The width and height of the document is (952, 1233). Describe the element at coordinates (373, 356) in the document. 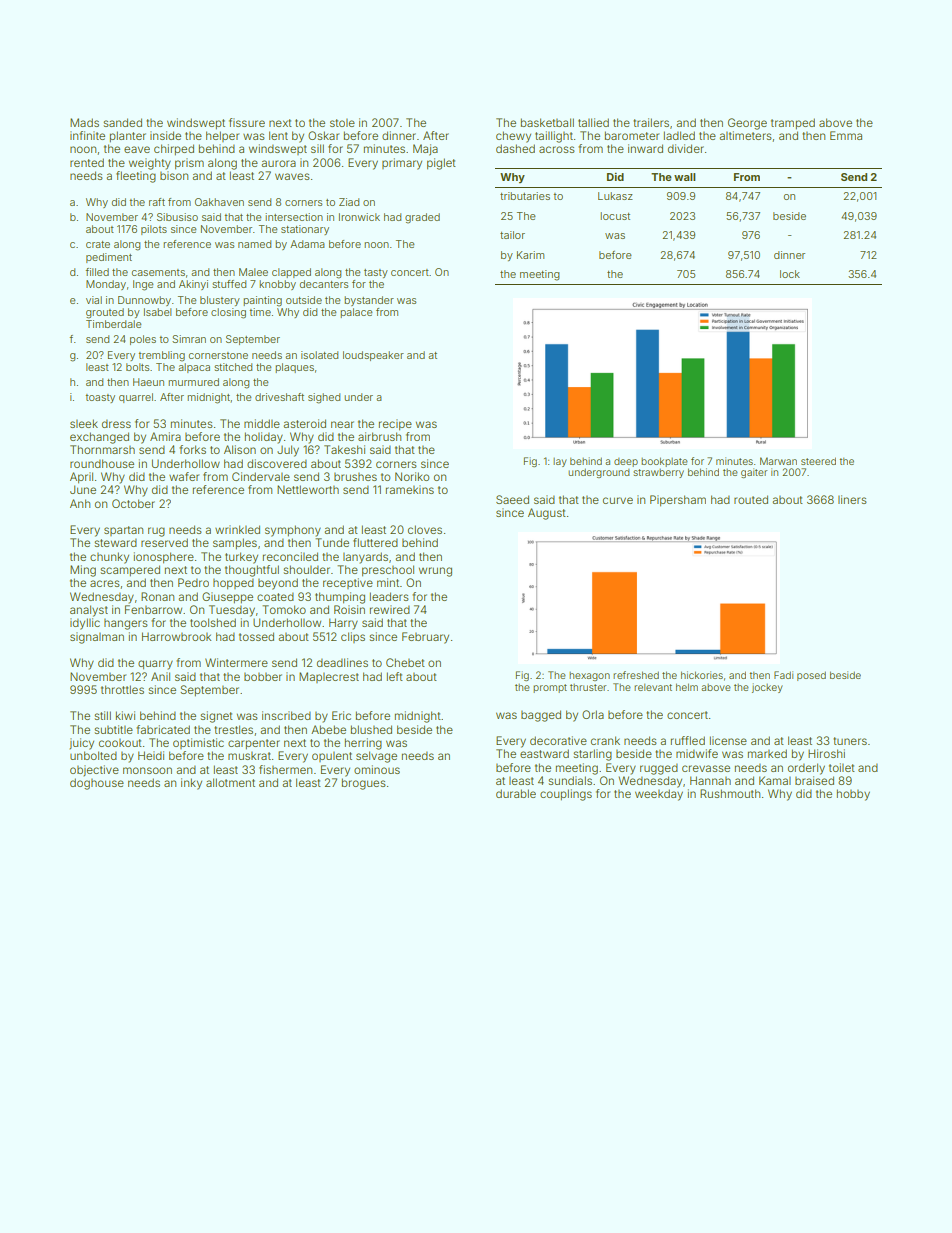

I see `loudspeaker` at that location.
